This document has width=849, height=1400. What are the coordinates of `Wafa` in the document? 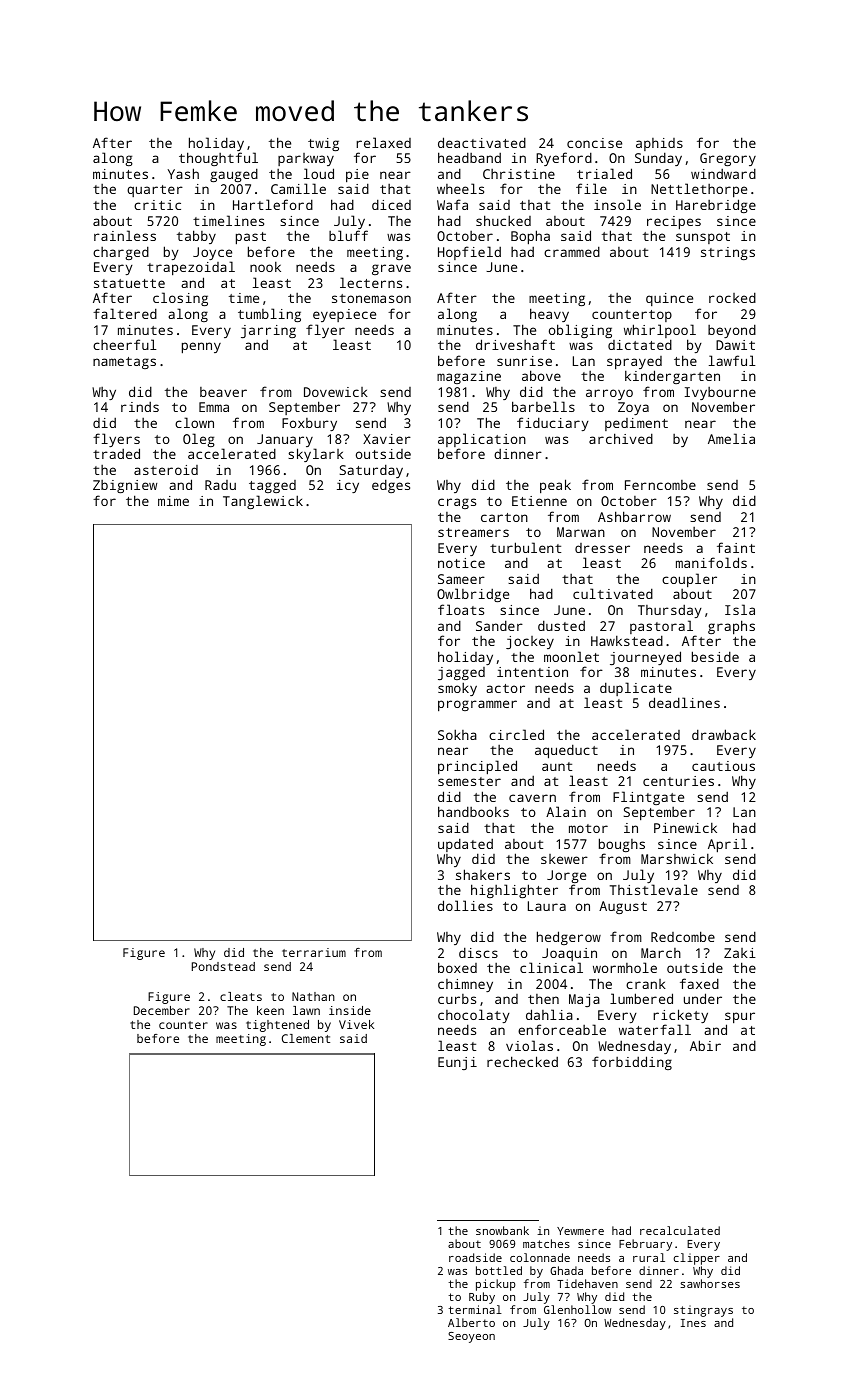 It's located at (452, 204).
